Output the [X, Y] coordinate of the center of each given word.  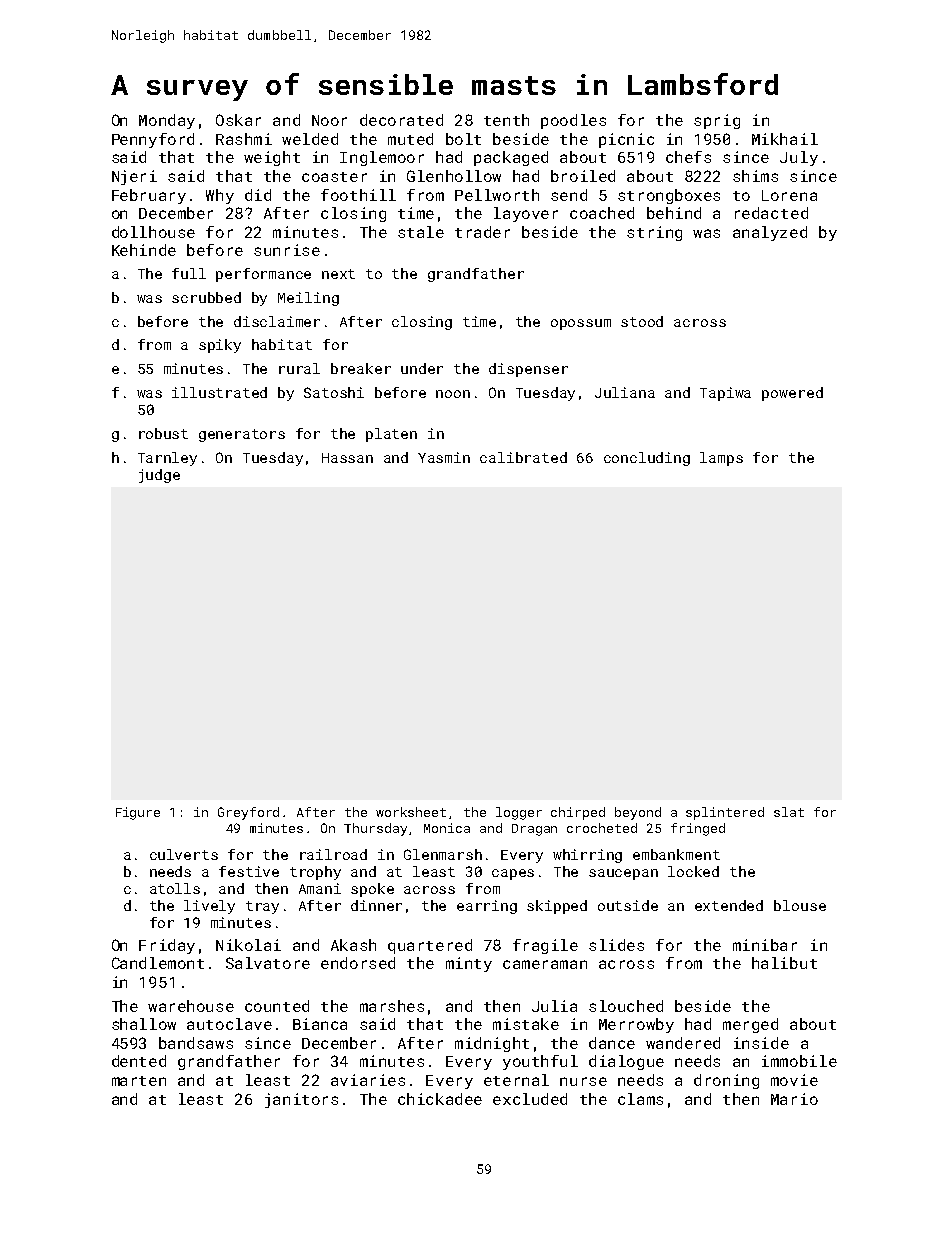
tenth [506, 120]
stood [642, 321]
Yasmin [444, 457]
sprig [717, 121]
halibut [784, 963]
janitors [301, 1100]
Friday [167, 946]
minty [469, 964]
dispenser [528, 370]
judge [159, 476]
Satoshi [334, 392]
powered [792, 394]
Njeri [134, 177]
